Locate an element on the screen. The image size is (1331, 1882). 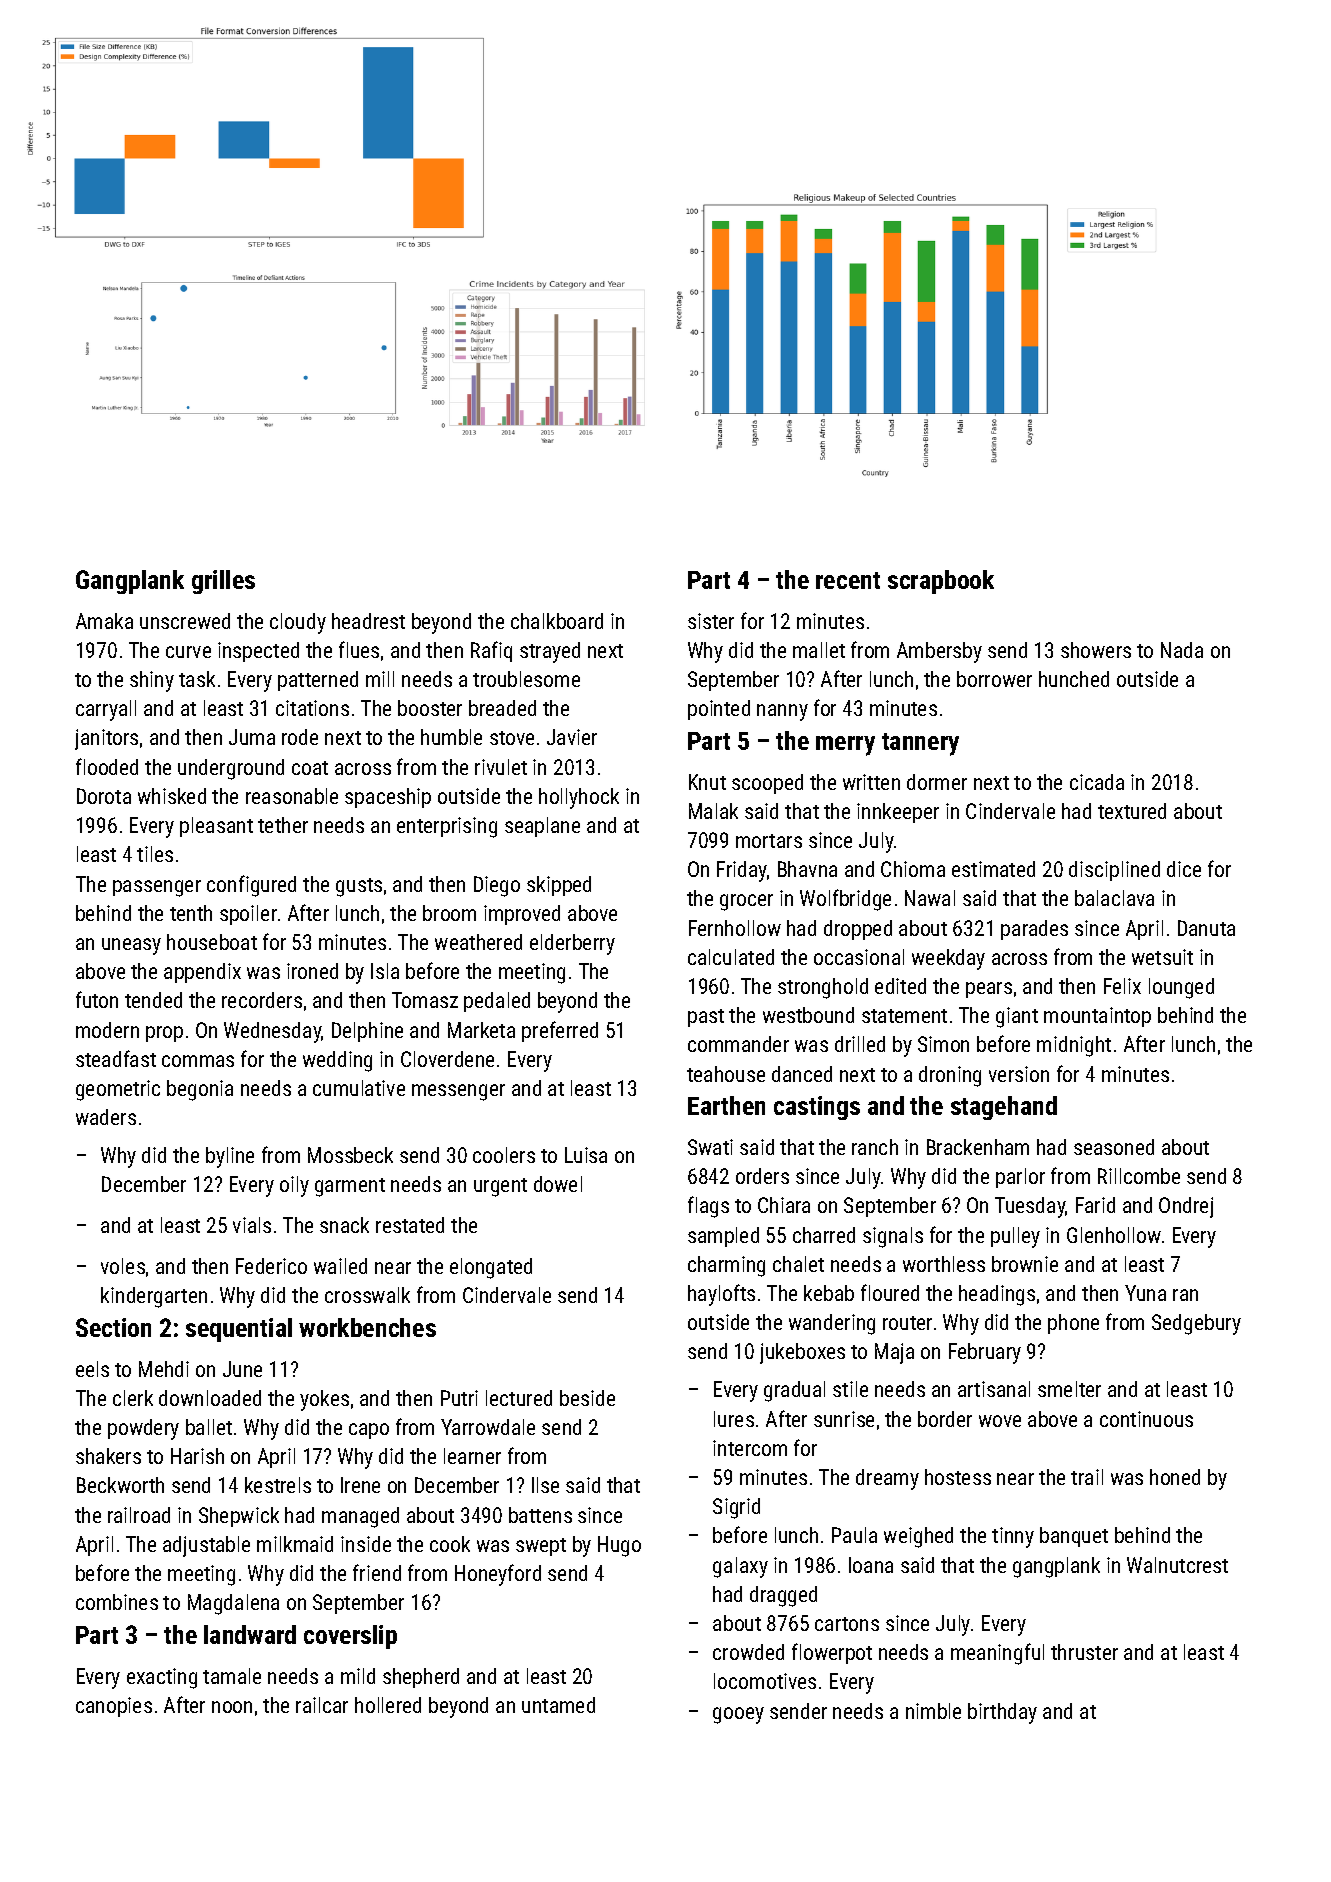
sampled is located at coordinates (723, 1237).
